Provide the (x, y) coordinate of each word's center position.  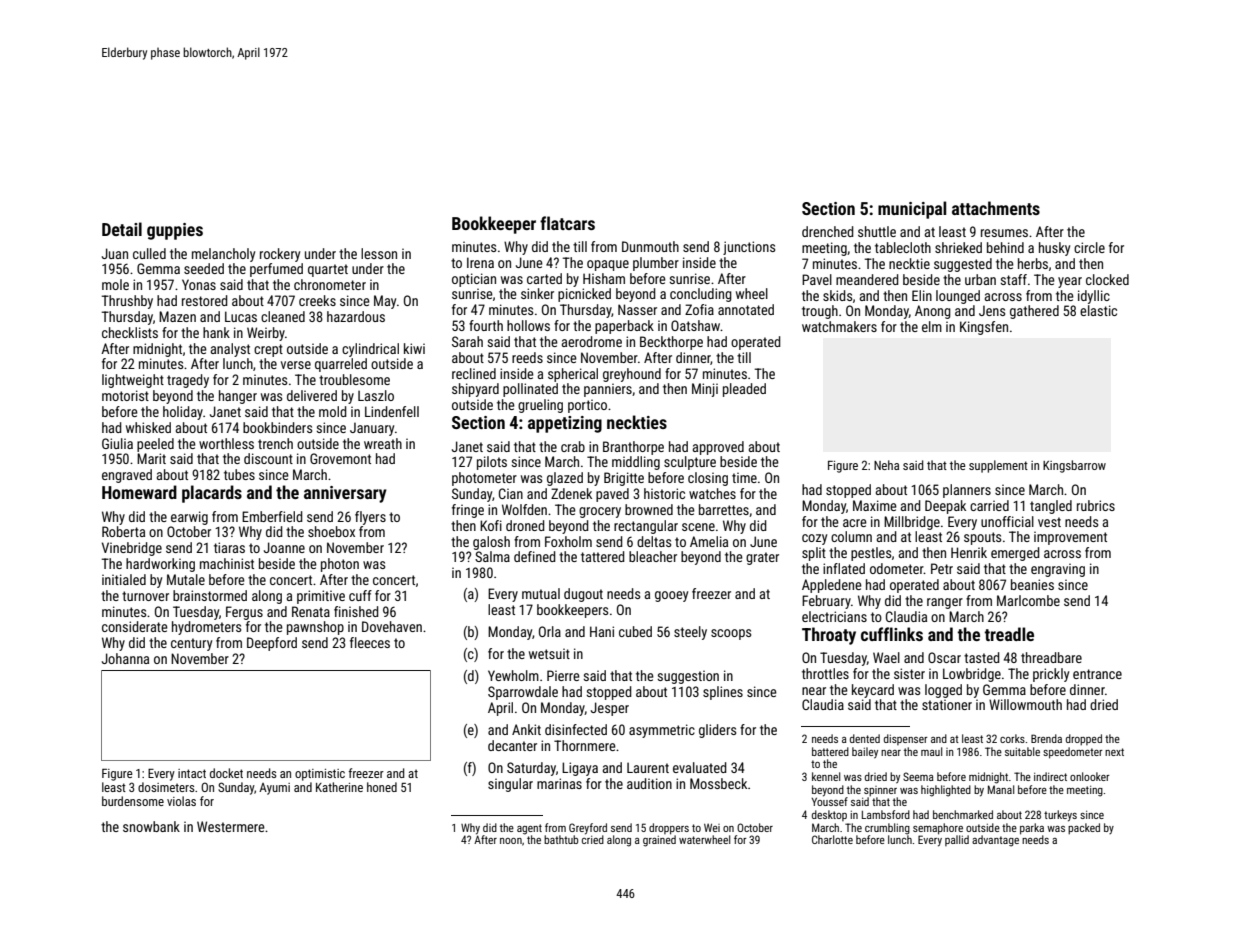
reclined (474, 373)
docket (226, 773)
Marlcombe (1028, 600)
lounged (958, 297)
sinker (537, 293)
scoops (731, 634)
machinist (227, 563)
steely (690, 633)
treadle (1009, 634)
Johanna (125, 658)
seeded (204, 268)
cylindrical (370, 350)
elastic (1098, 310)
